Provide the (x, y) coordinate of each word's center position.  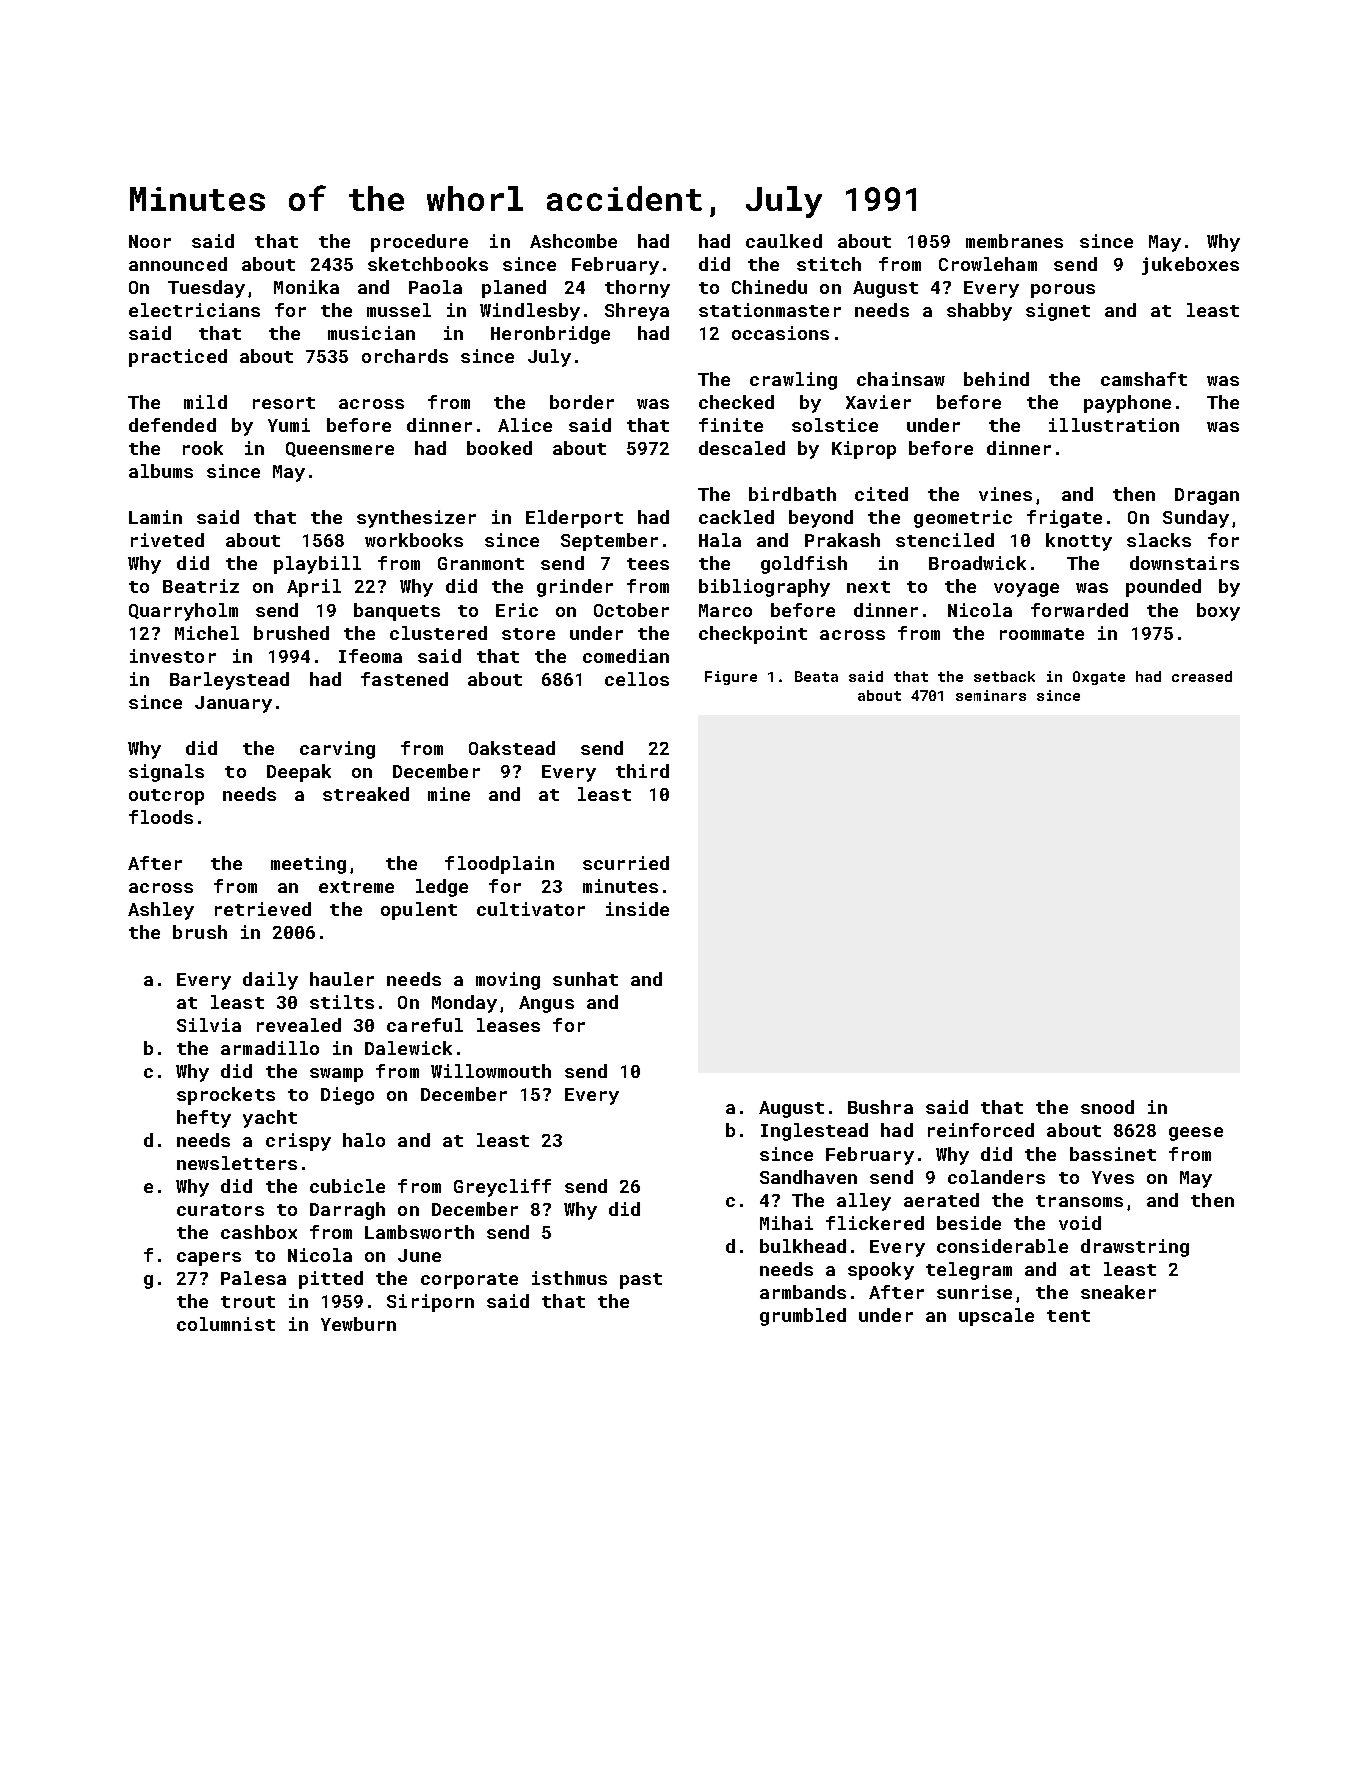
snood (1107, 1107)
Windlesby (530, 312)
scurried (626, 863)
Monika (306, 287)
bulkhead (803, 1246)
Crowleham (988, 264)
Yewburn (358, 1324)
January (233, 704)
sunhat (585, 979)
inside (637, 909)
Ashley (161, 911)
